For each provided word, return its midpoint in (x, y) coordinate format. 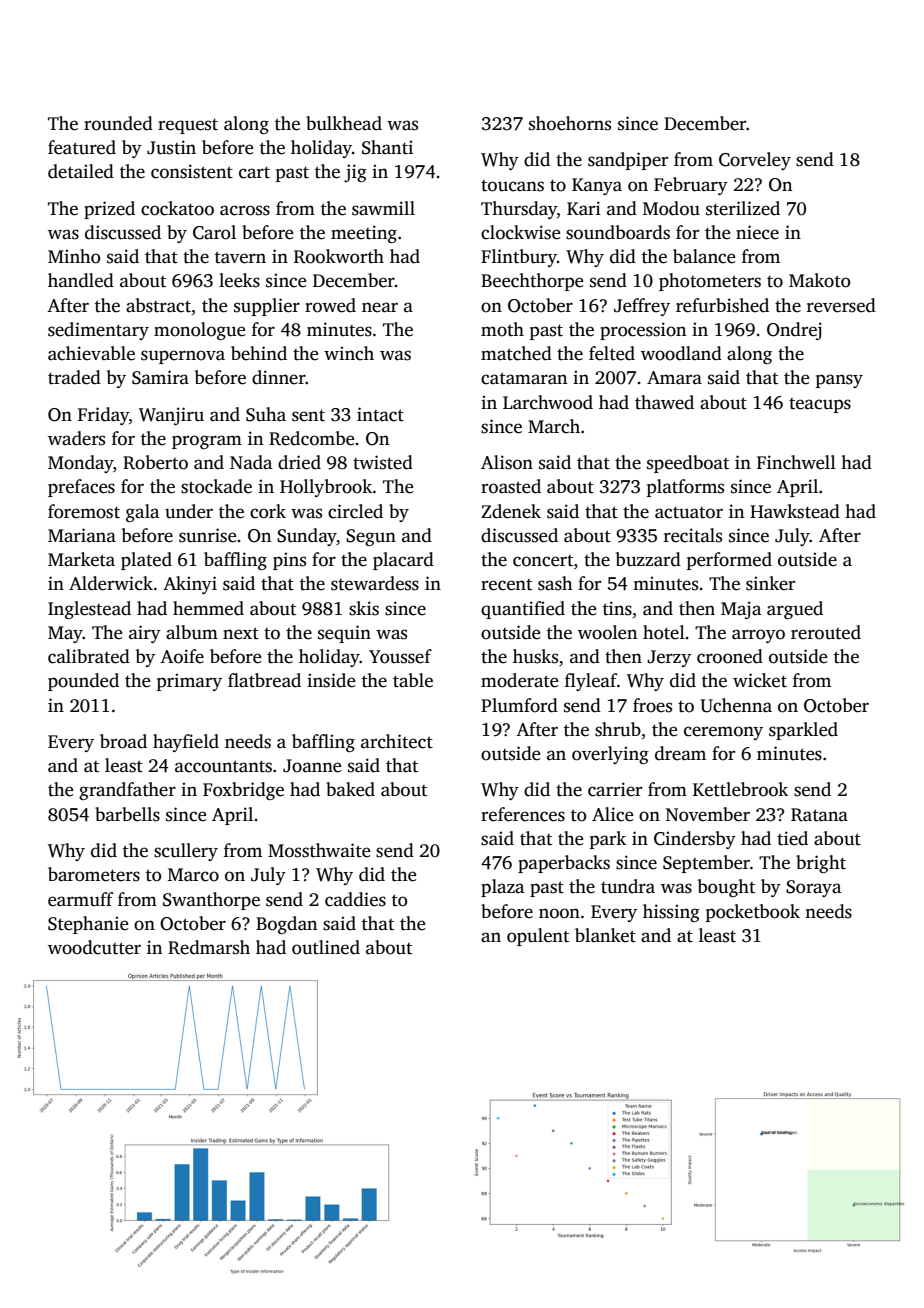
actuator (689, 512)
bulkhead (344, 123)
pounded (83, 682)
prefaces (81, 488)
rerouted (826, 632)
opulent (538, 937)
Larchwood (548, 402)
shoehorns (570, 123)
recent (506, 585)
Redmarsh (209, 947)
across (245, 210)
